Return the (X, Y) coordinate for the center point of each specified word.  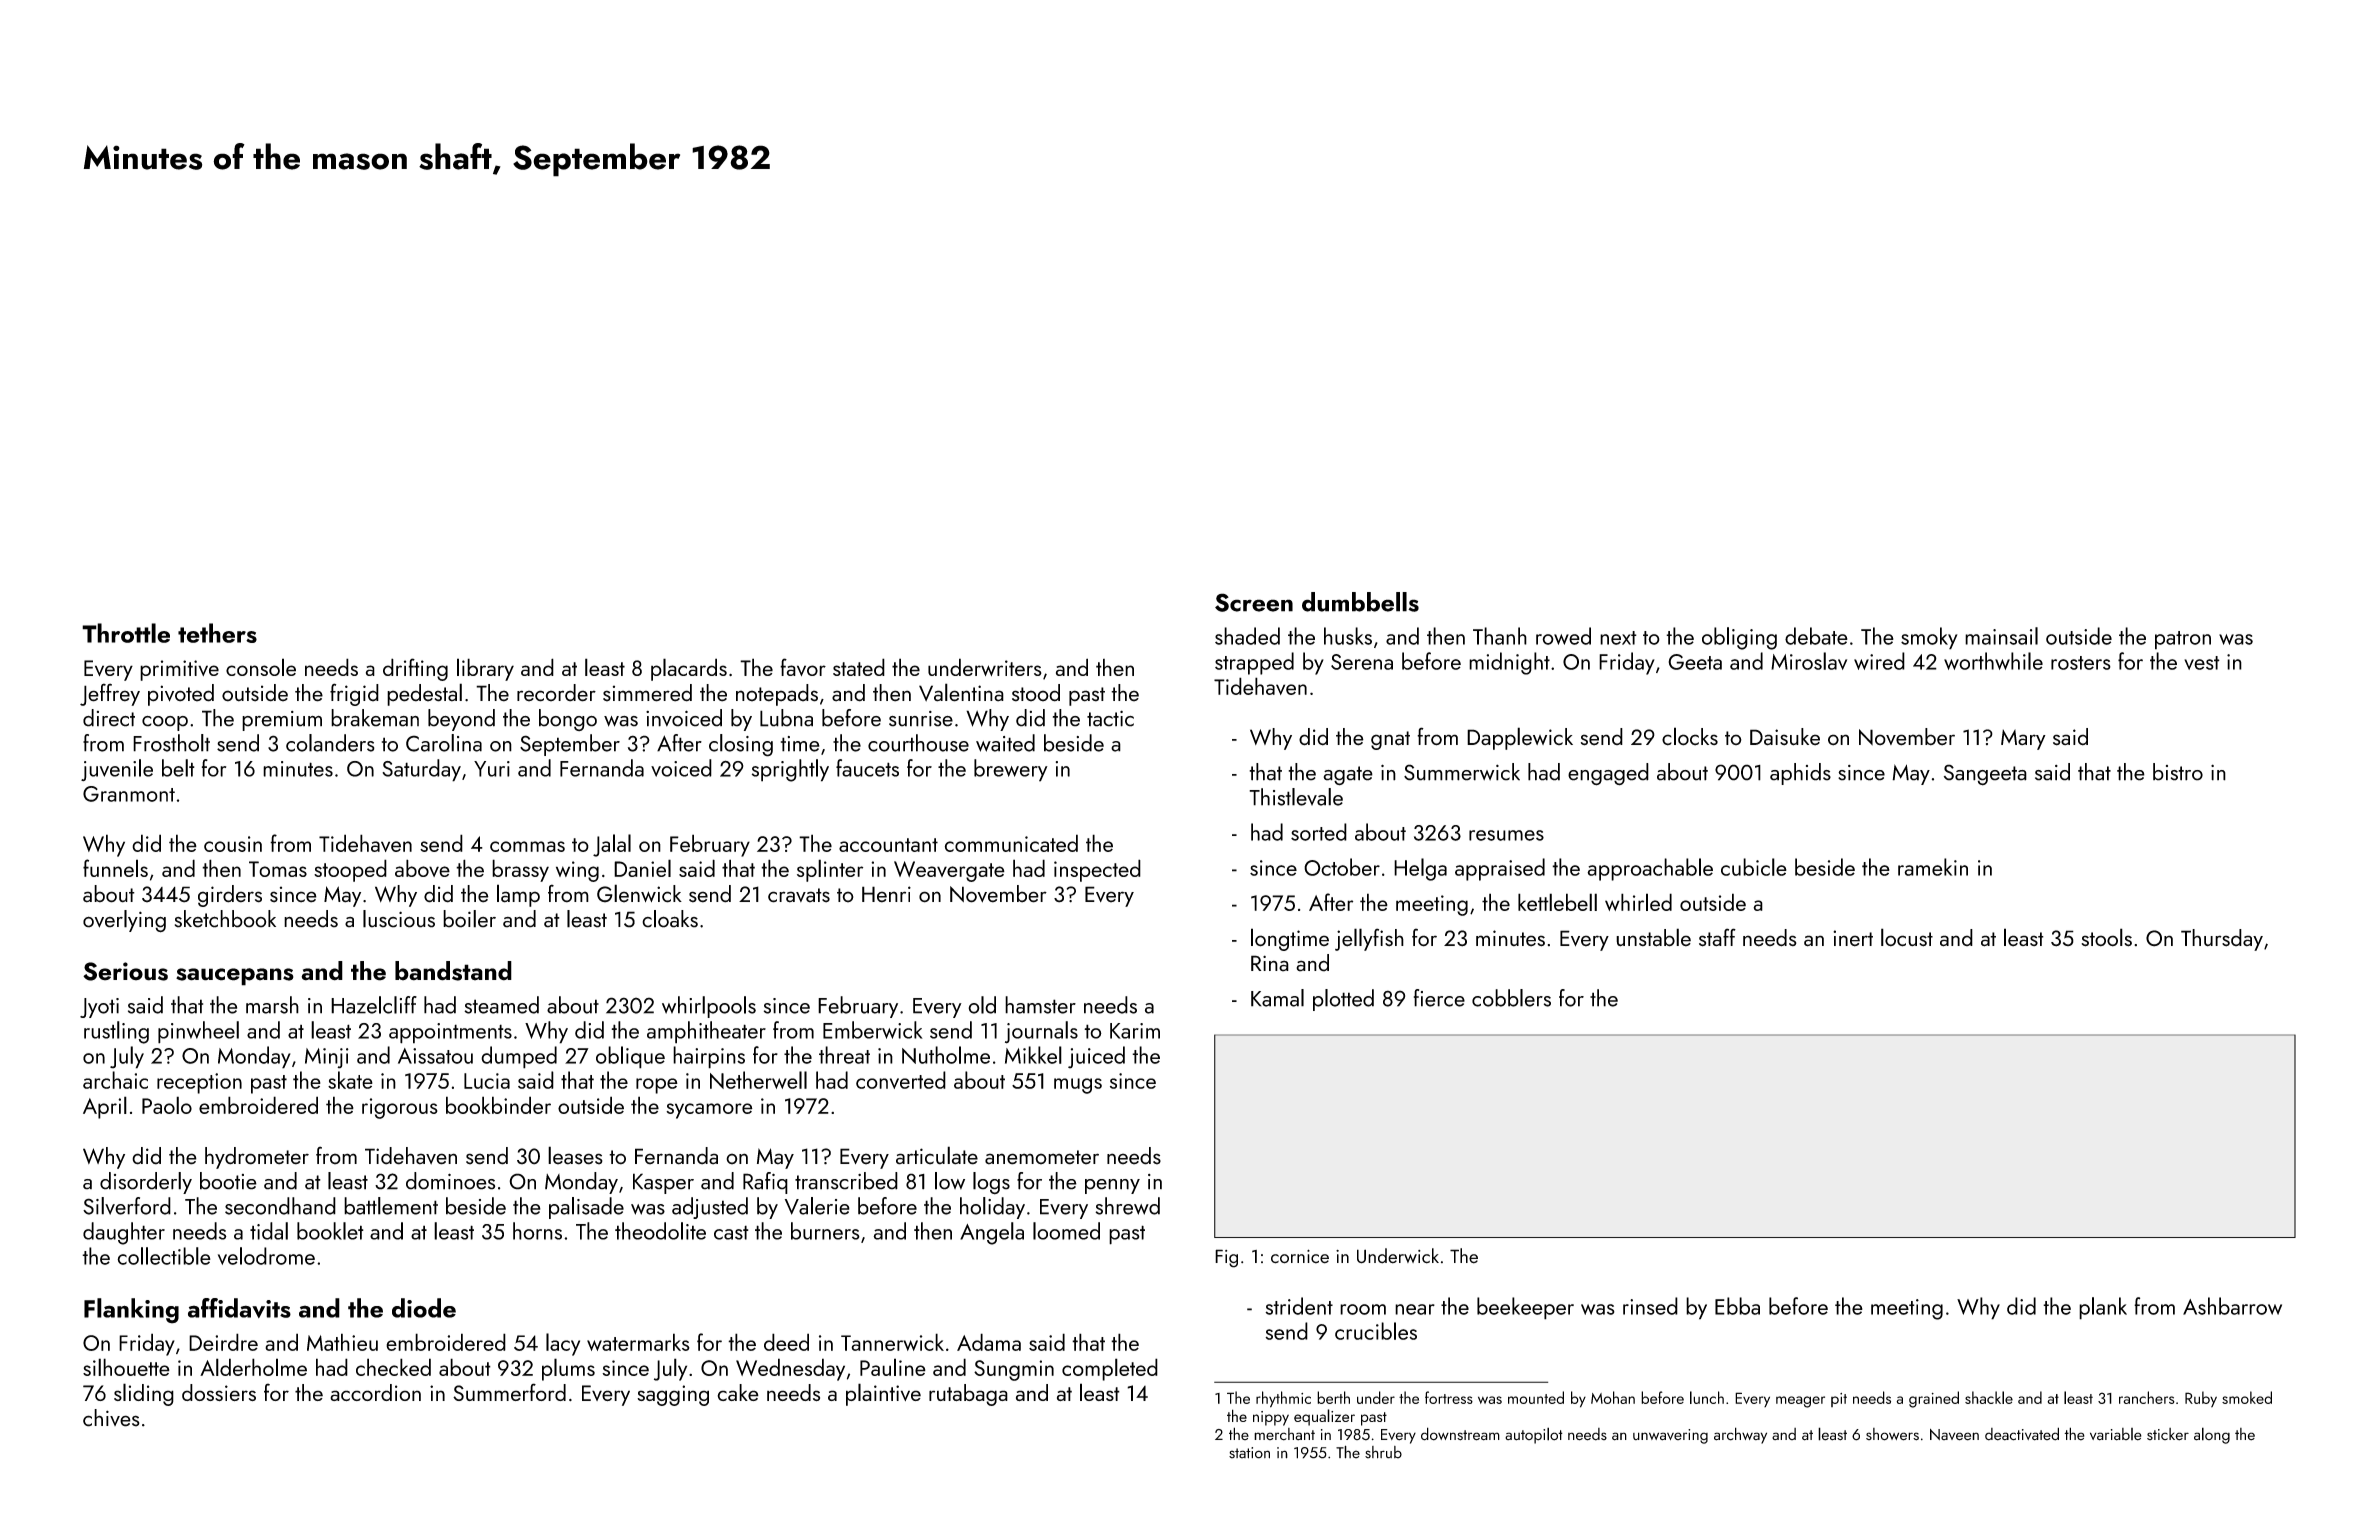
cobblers (1511, 998)
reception (199, 1083)
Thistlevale (1296, 797)
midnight (1509, 663)
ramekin (1933, 867)
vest (2202, 663)
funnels (115, 868)
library (485, 669)
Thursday (2222, 940)
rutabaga (968, 1395)
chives (111, 1418)
